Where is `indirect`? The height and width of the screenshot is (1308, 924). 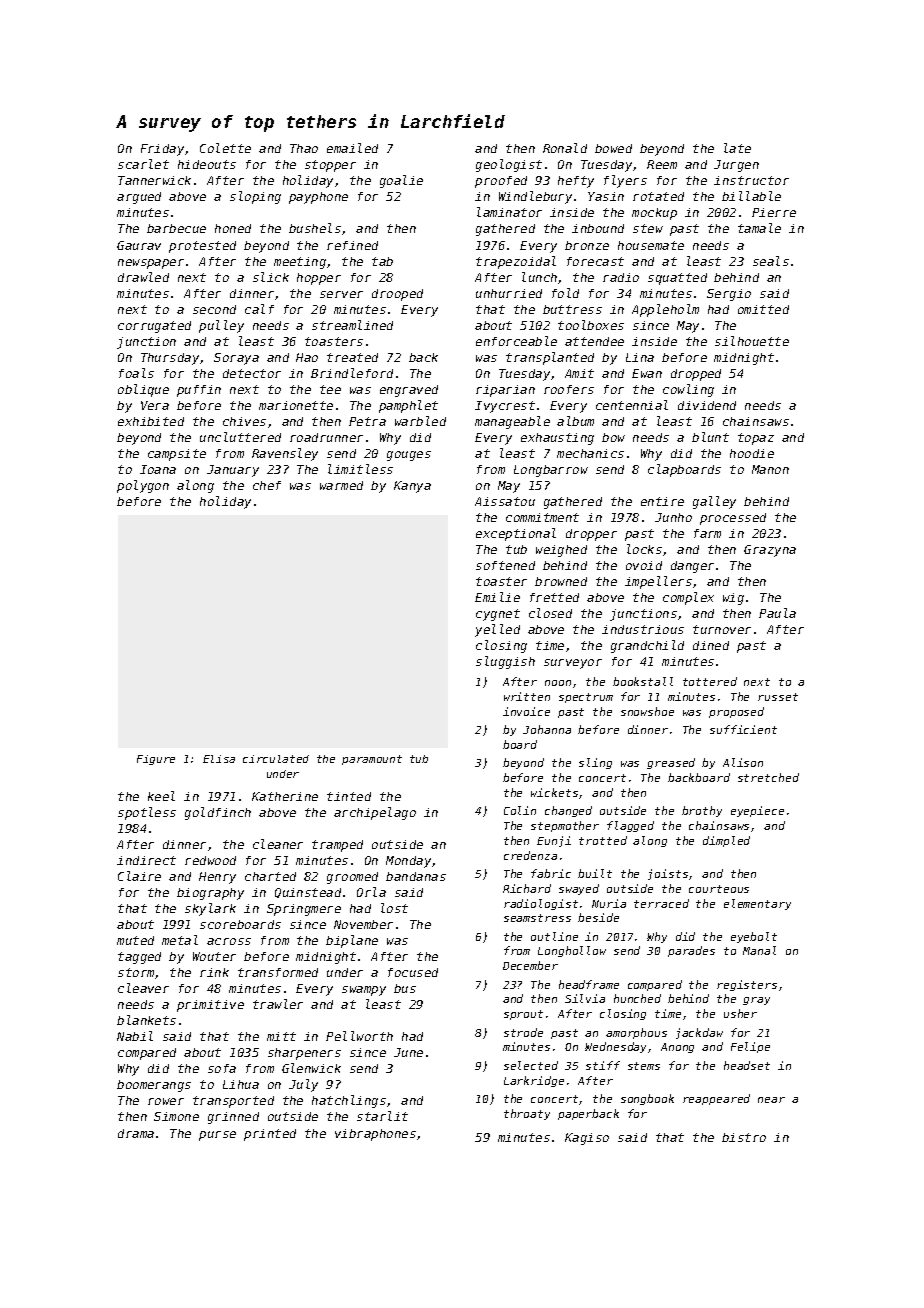 indirect is located at coordinates (146, 860).
